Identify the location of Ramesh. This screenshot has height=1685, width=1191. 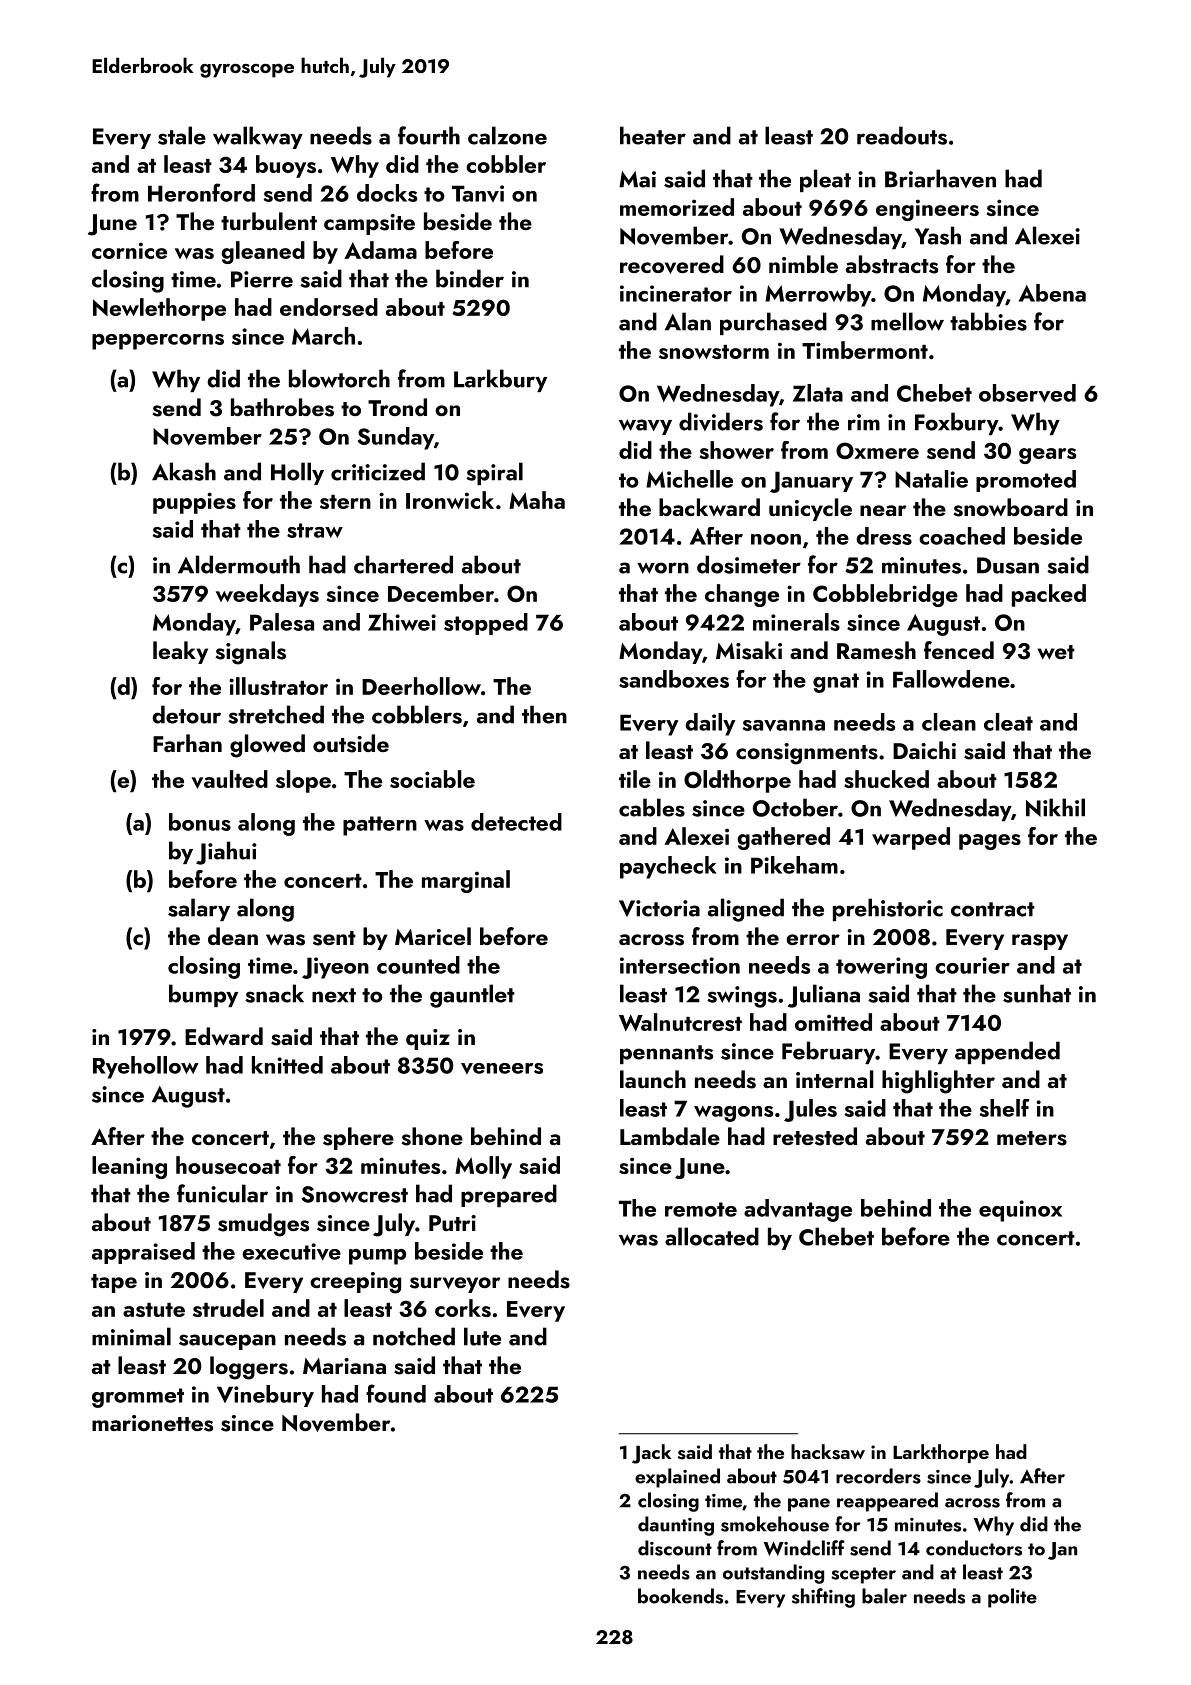
(876, 650).
